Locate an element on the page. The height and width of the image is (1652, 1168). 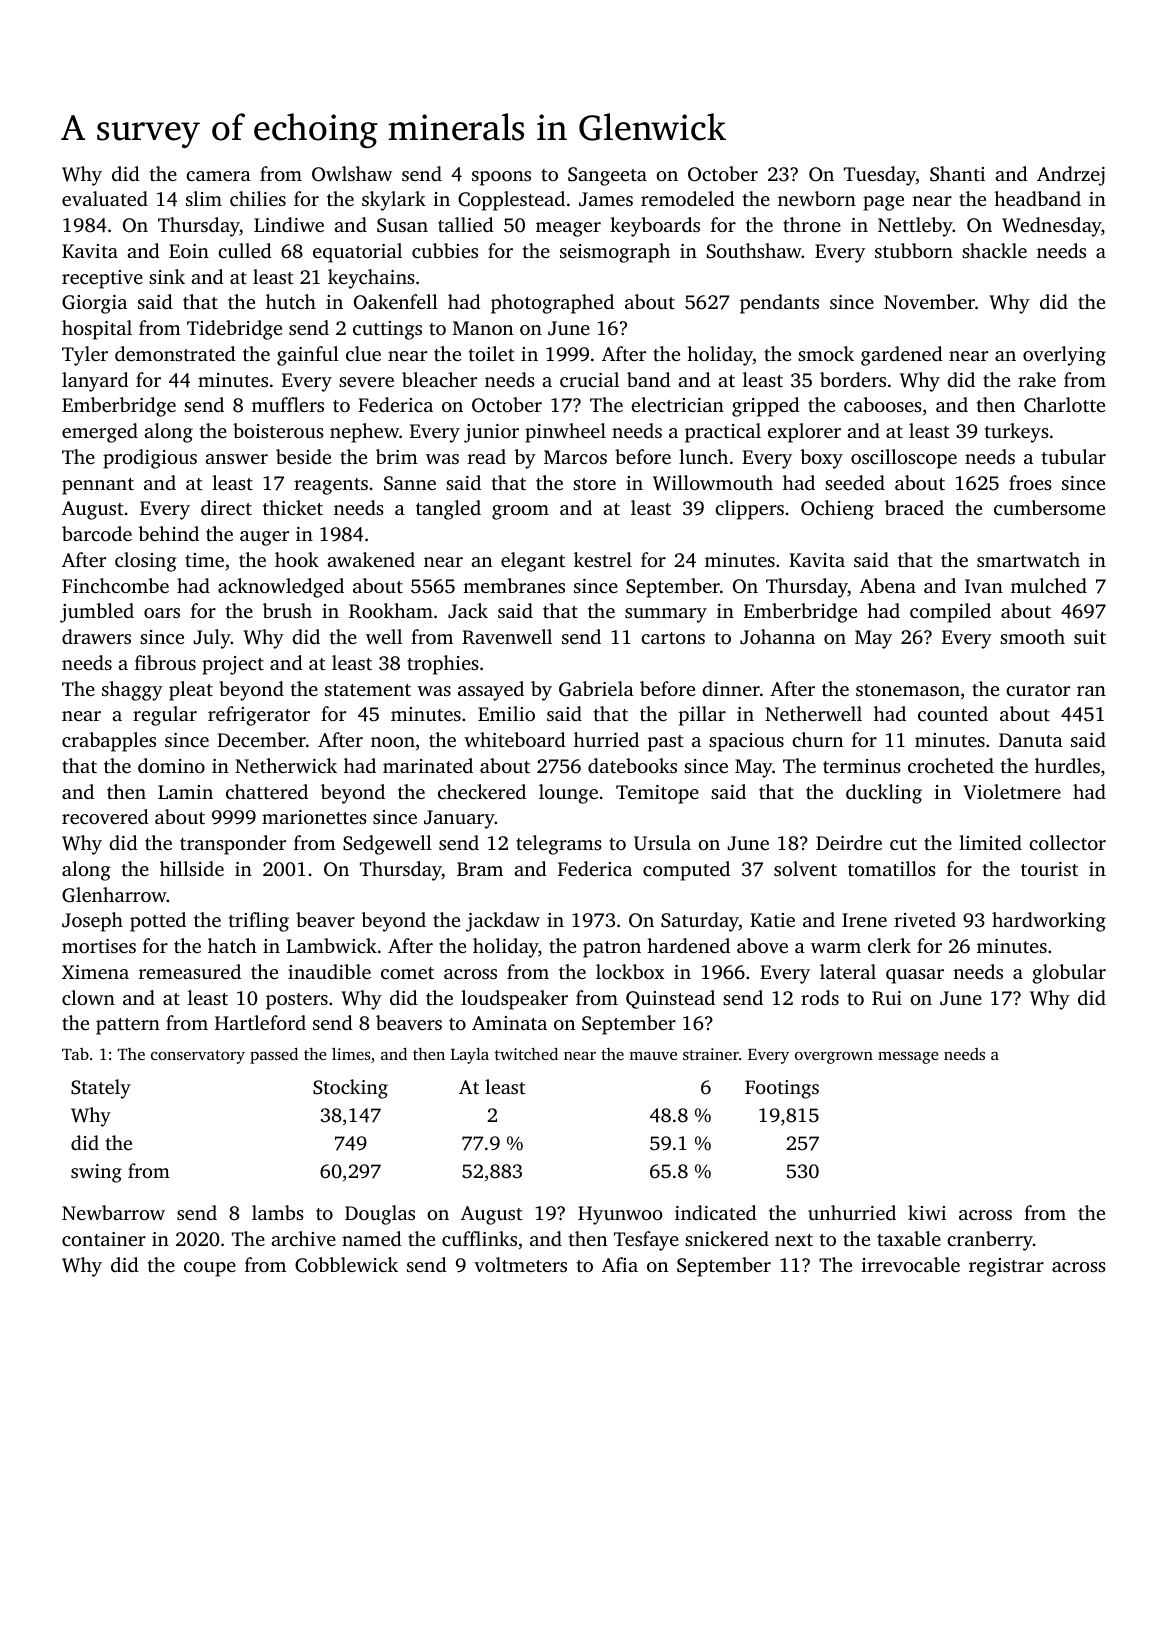
evaluated is located at coordinates (105, 198).
